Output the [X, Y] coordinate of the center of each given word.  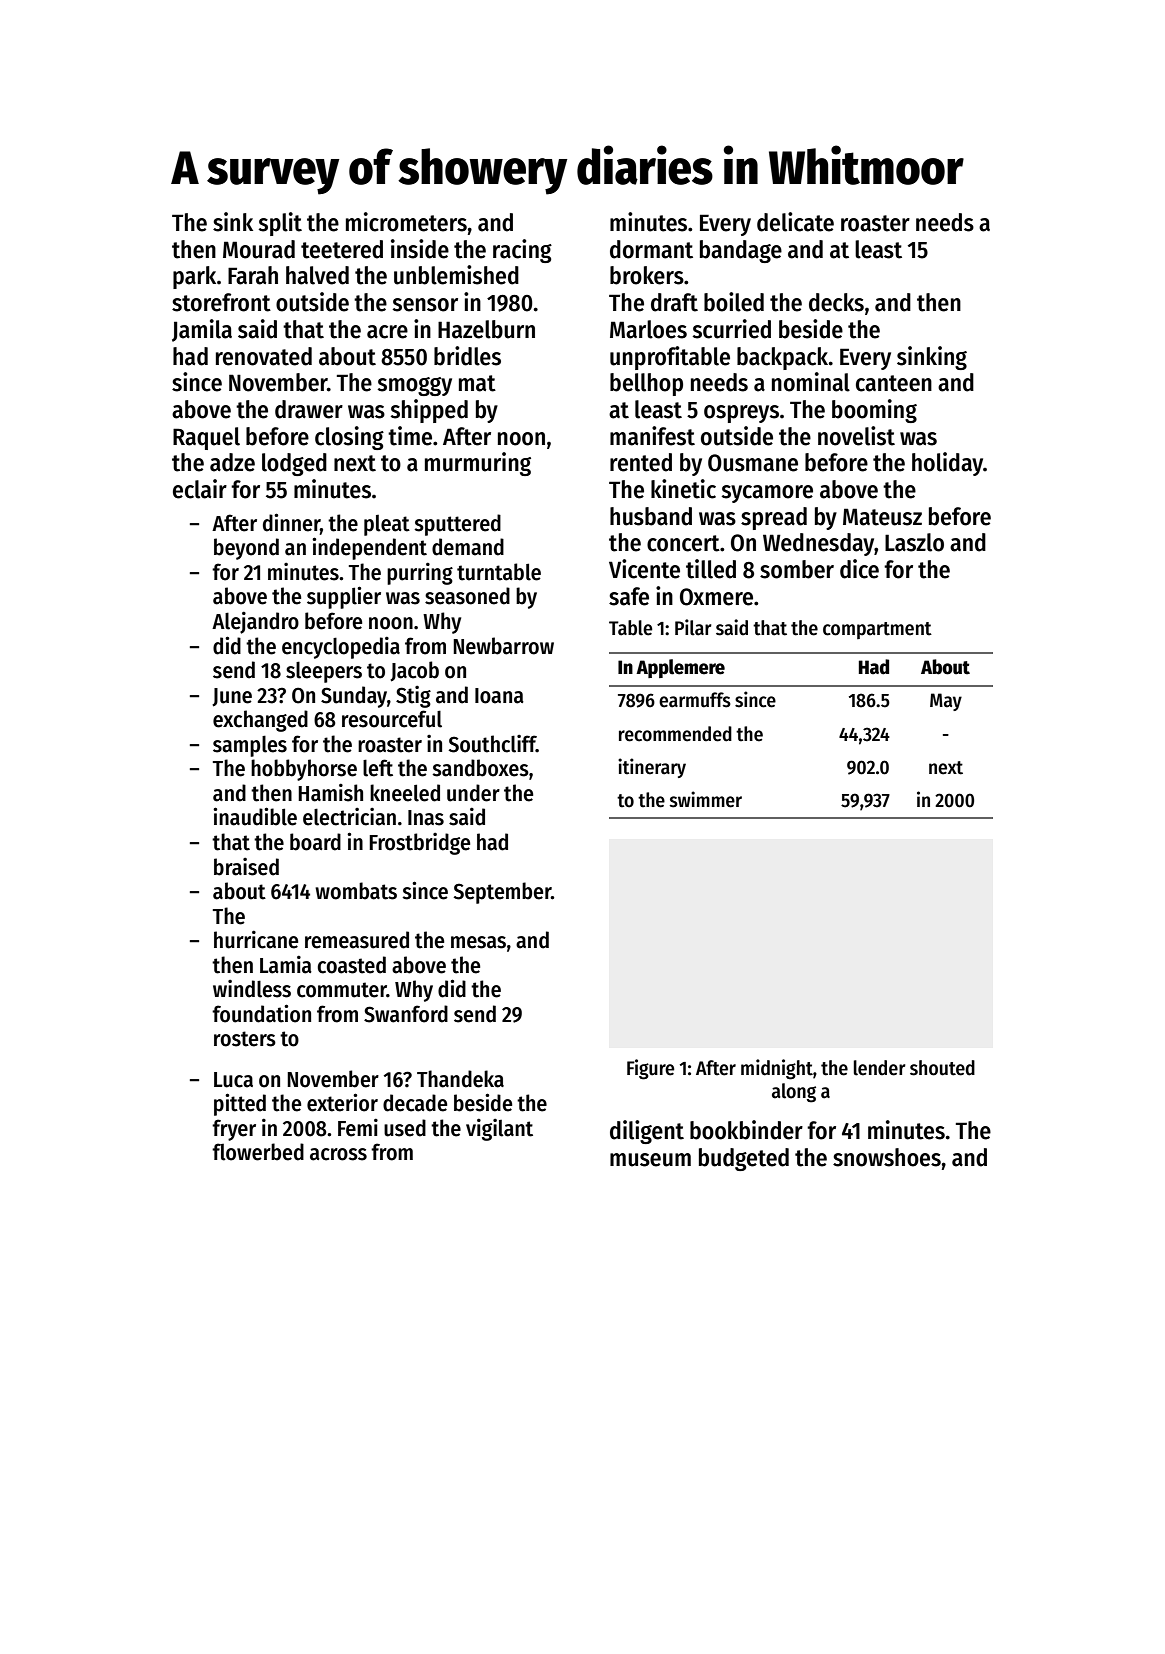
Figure [650, 1069]
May [946, 702]
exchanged [260, 721]
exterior [342, 1102]
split [280, 224]
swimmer [706, 799]
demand [468, 547]
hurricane [256, 940]
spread [774, 518]
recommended [675, 734]
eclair [200, 489]
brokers [647, 275]
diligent [647, 1132]
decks [836, 302]
